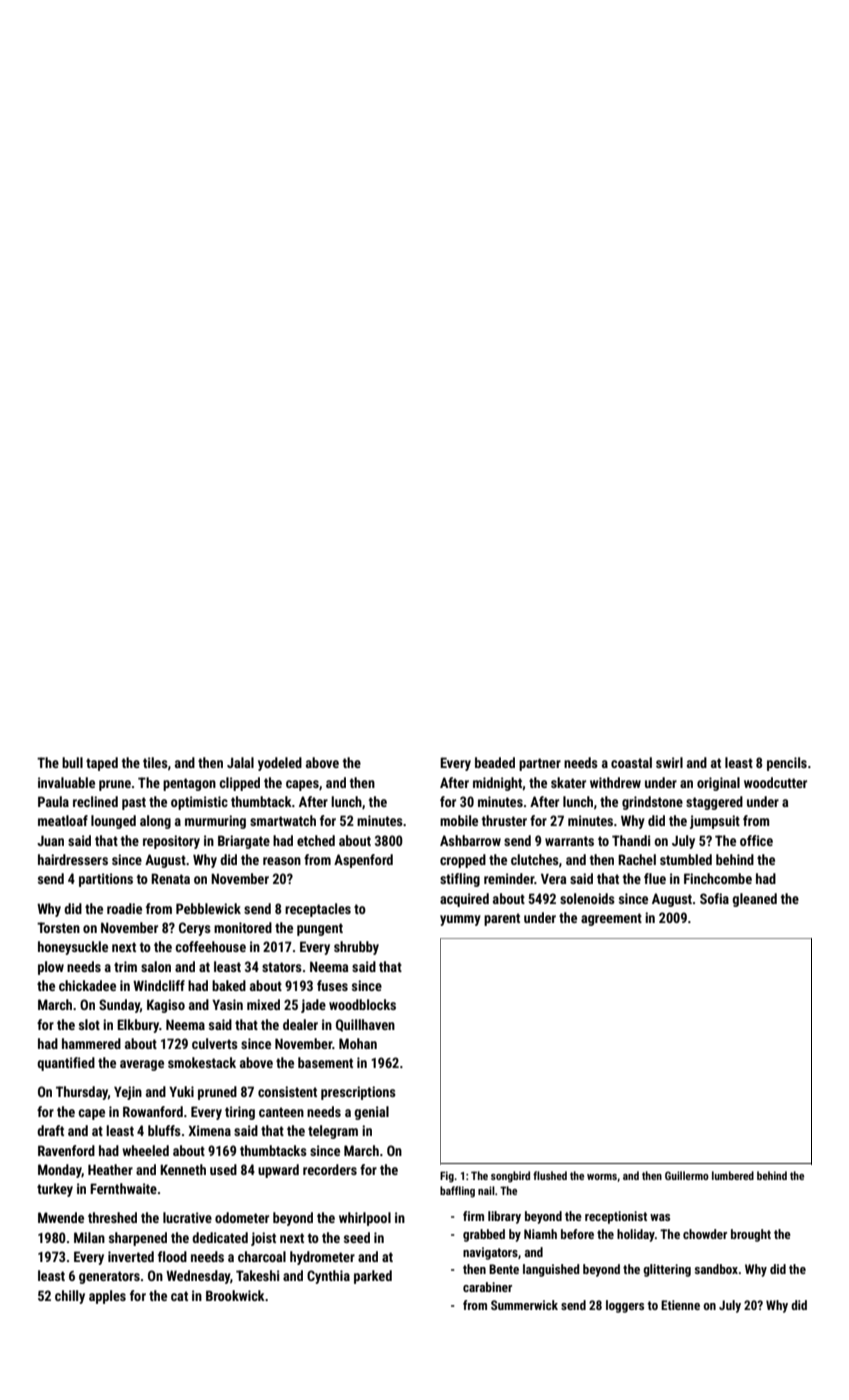 This screenshot has width=849, height=1400. Describe the element at coordinates (106, 880) in the screenshot. I see `partitions` at that location.
